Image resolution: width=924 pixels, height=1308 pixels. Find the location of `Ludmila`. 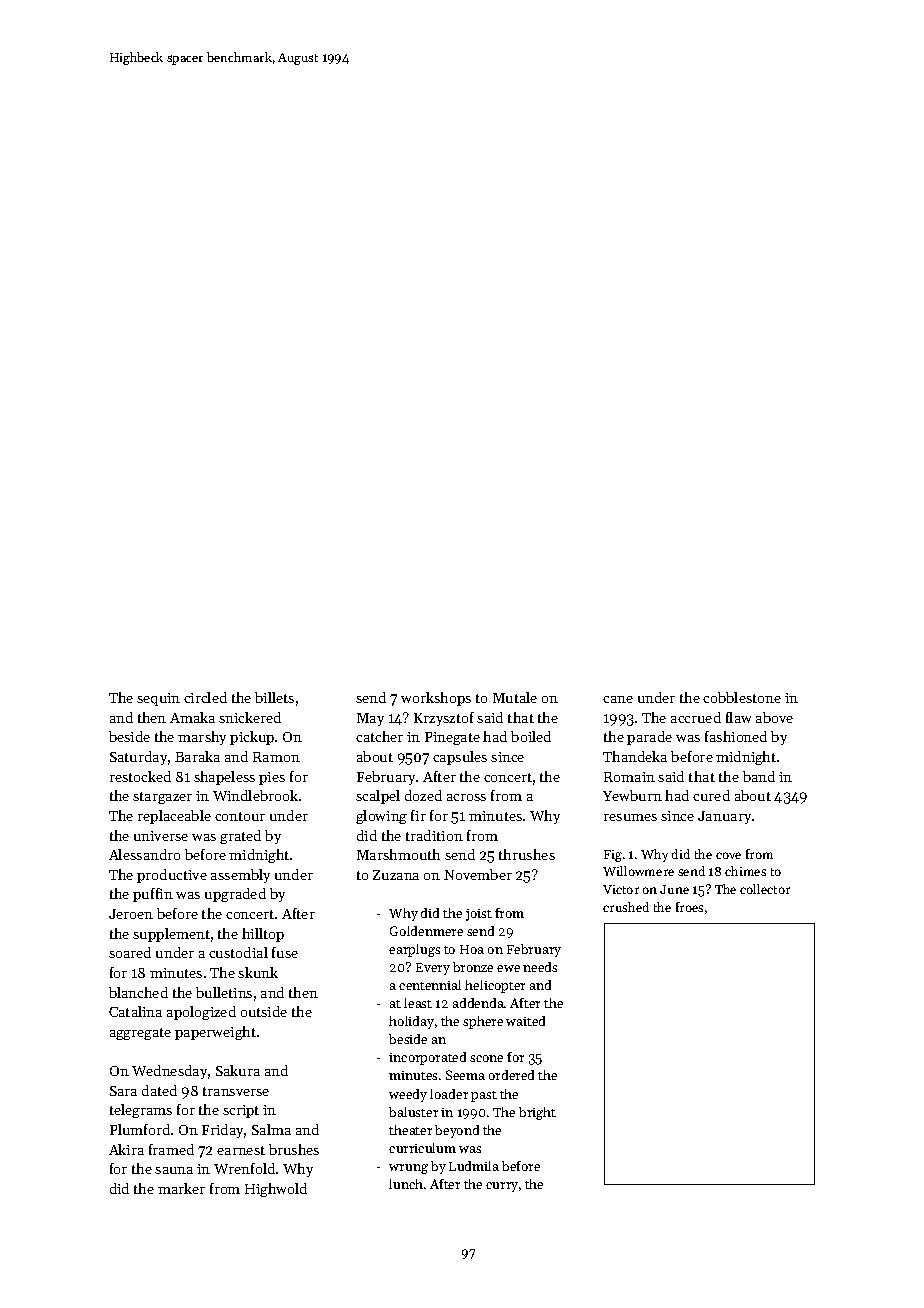

Ludmila is located at coordinates (474, 1166).
